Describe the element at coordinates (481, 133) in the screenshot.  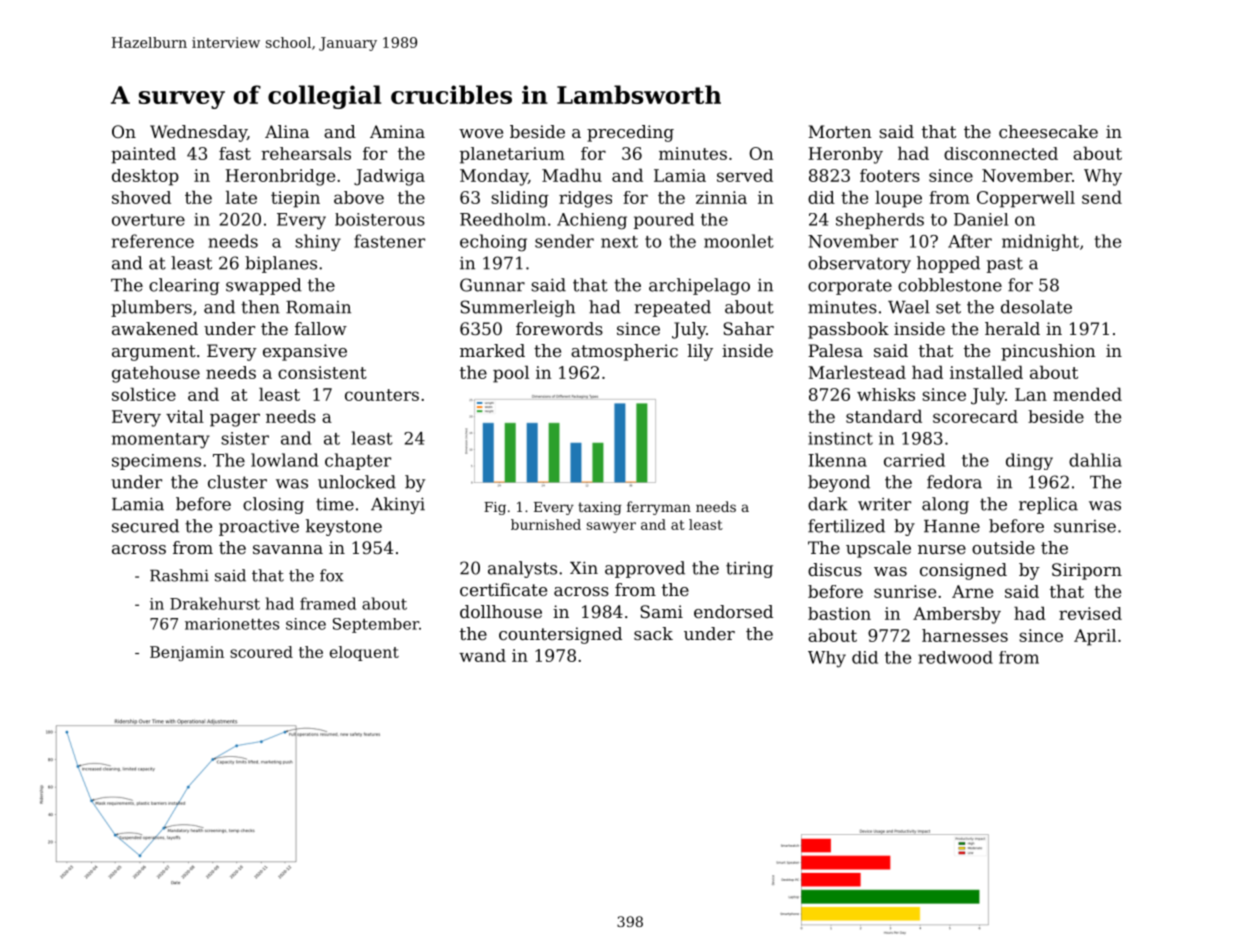
I see `wove` at that location.
